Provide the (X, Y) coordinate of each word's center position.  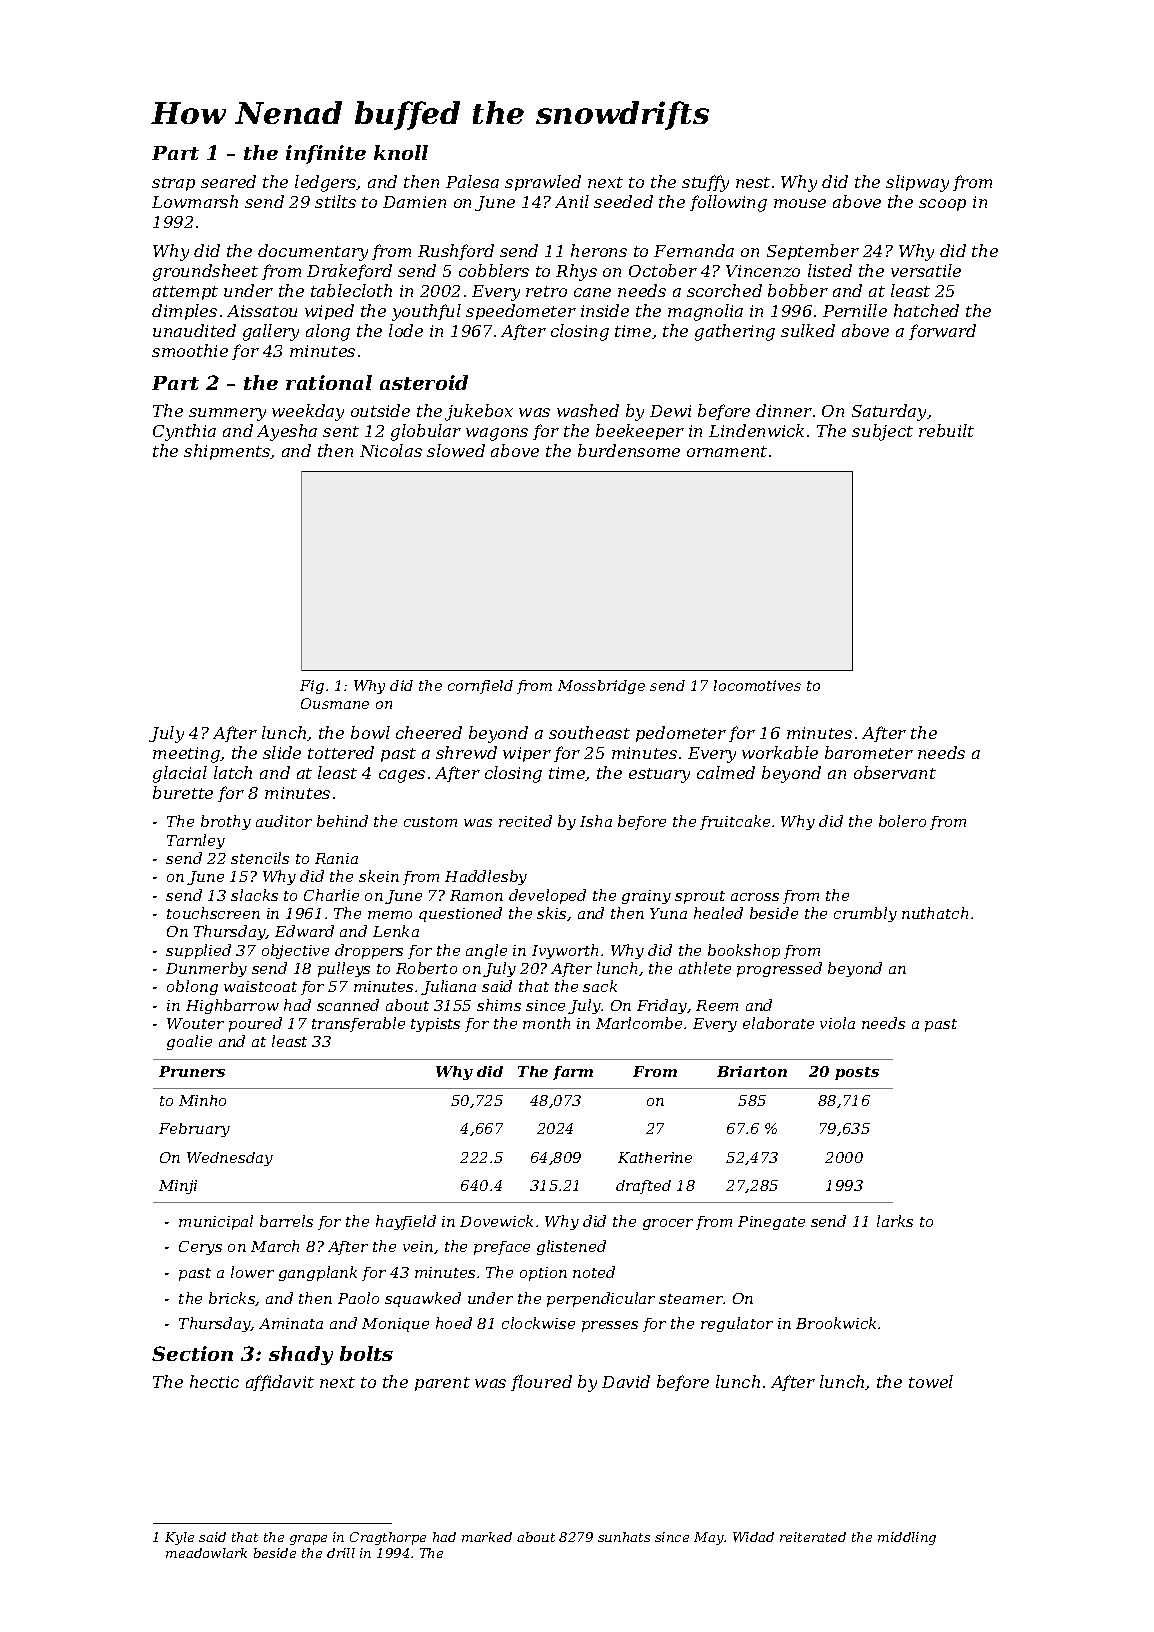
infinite (326, 154)
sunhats (624, 1537)
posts (857, 1073)
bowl (370, 732)
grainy (646, 897)
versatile (926, 270)
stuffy (705, 183)
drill (341, 1553)
